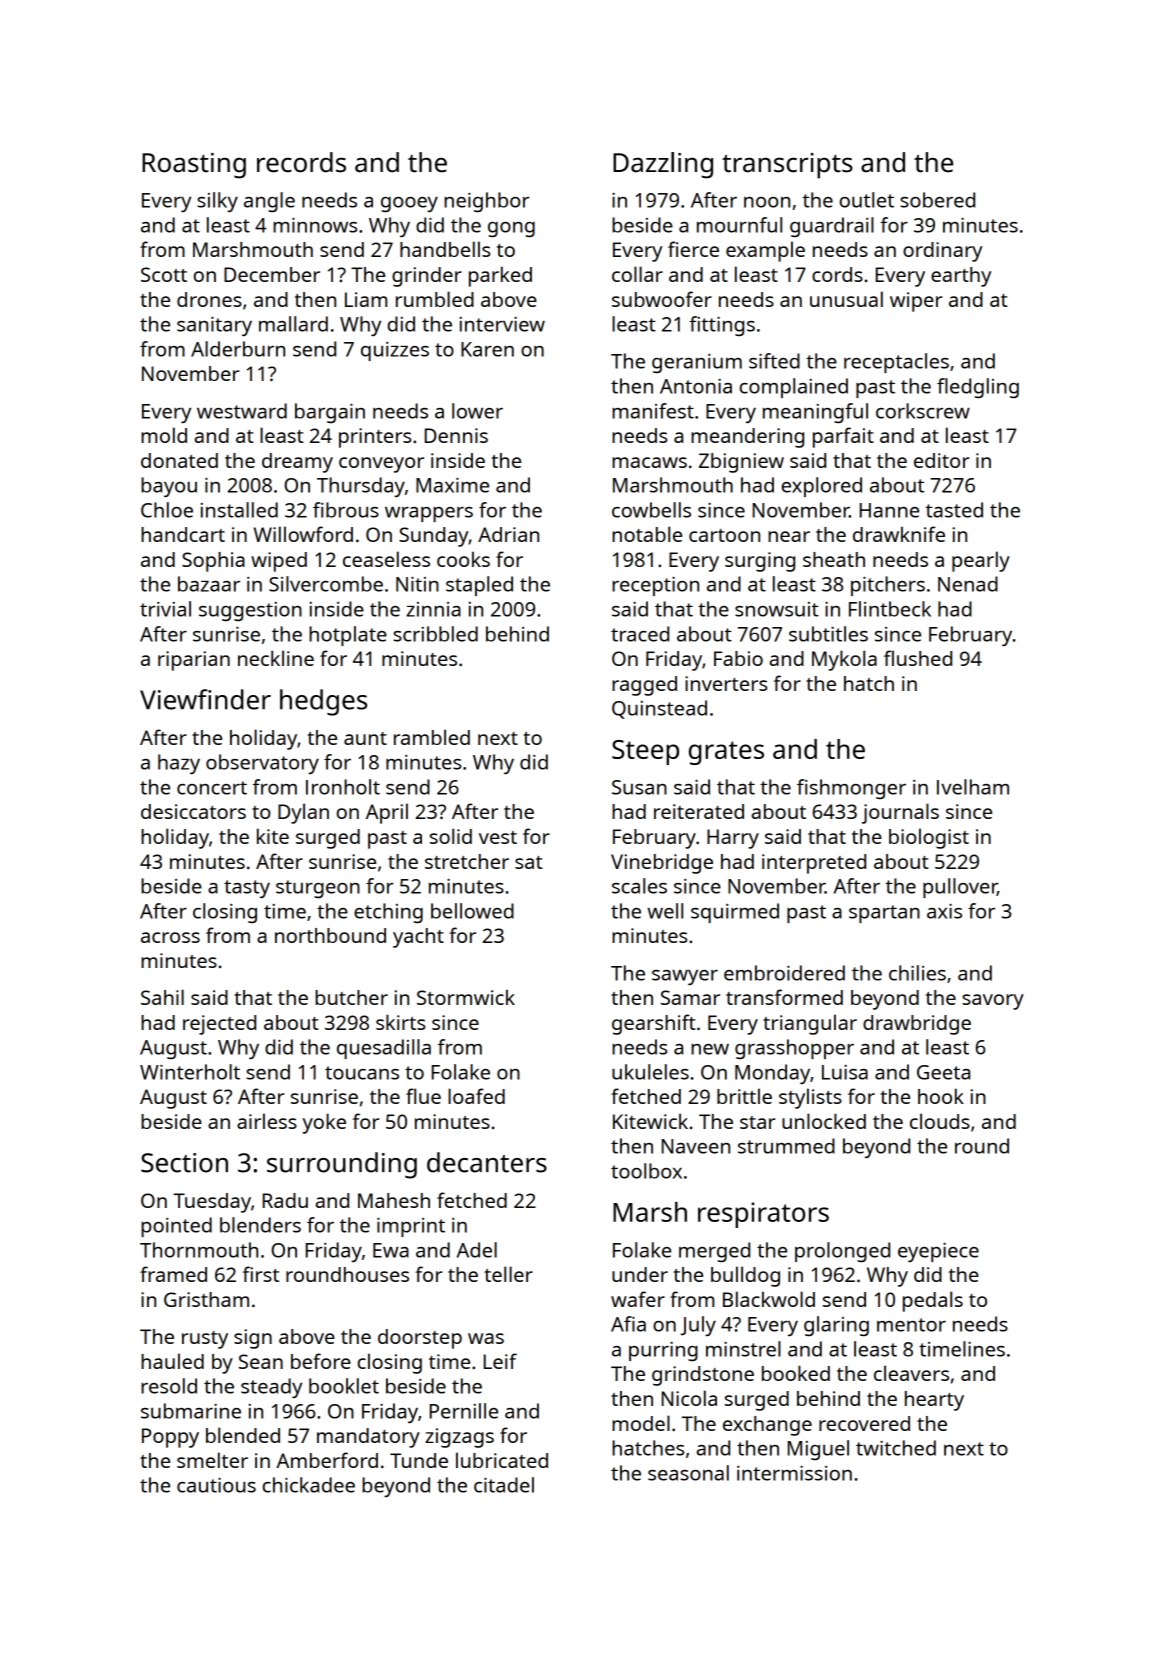  What do you see at coordinates (900, 813) in the document?
I see `journals` at bounding box center [900, 813].
